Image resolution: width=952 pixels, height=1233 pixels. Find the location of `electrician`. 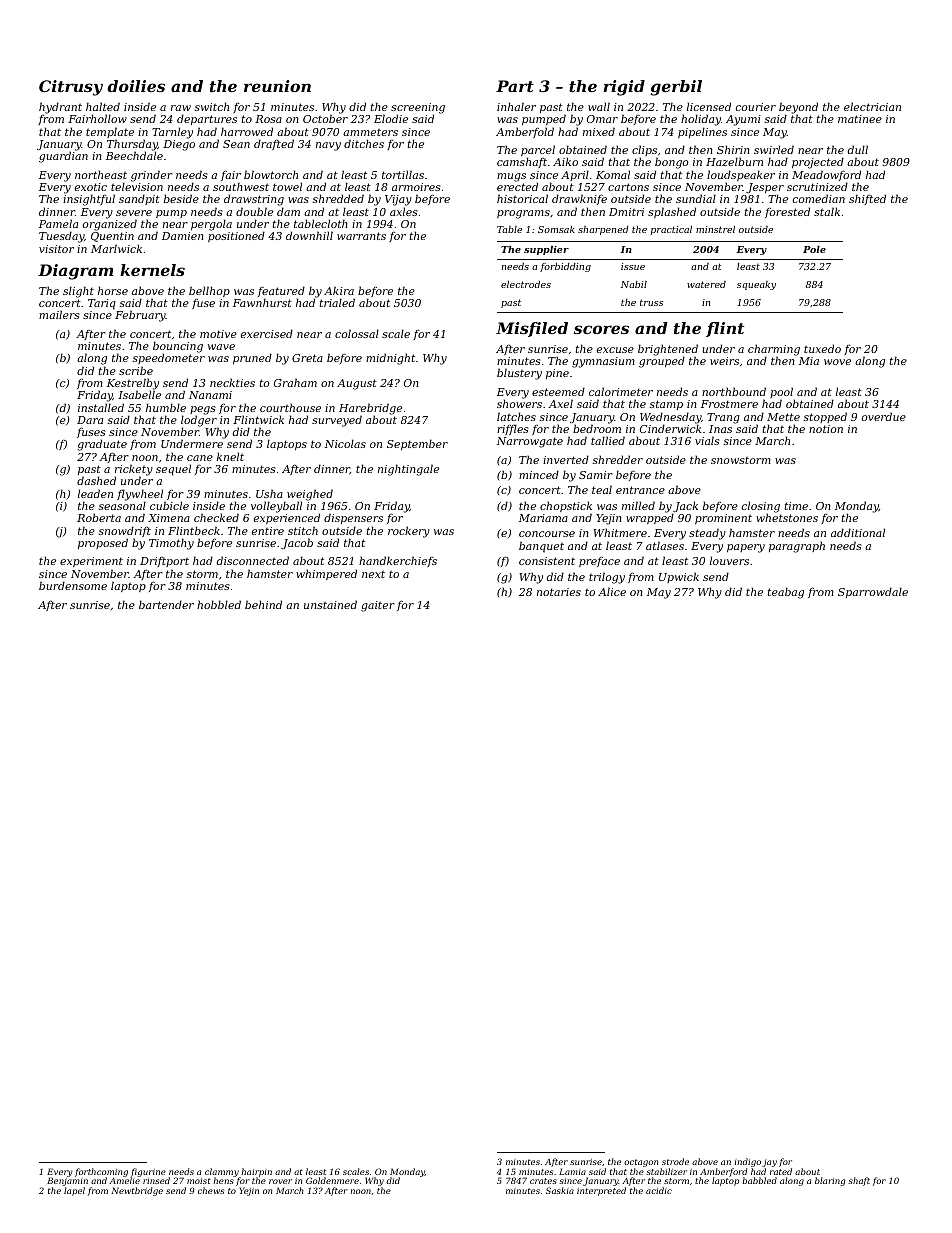

electrician is located at coordinates (872, 106).
